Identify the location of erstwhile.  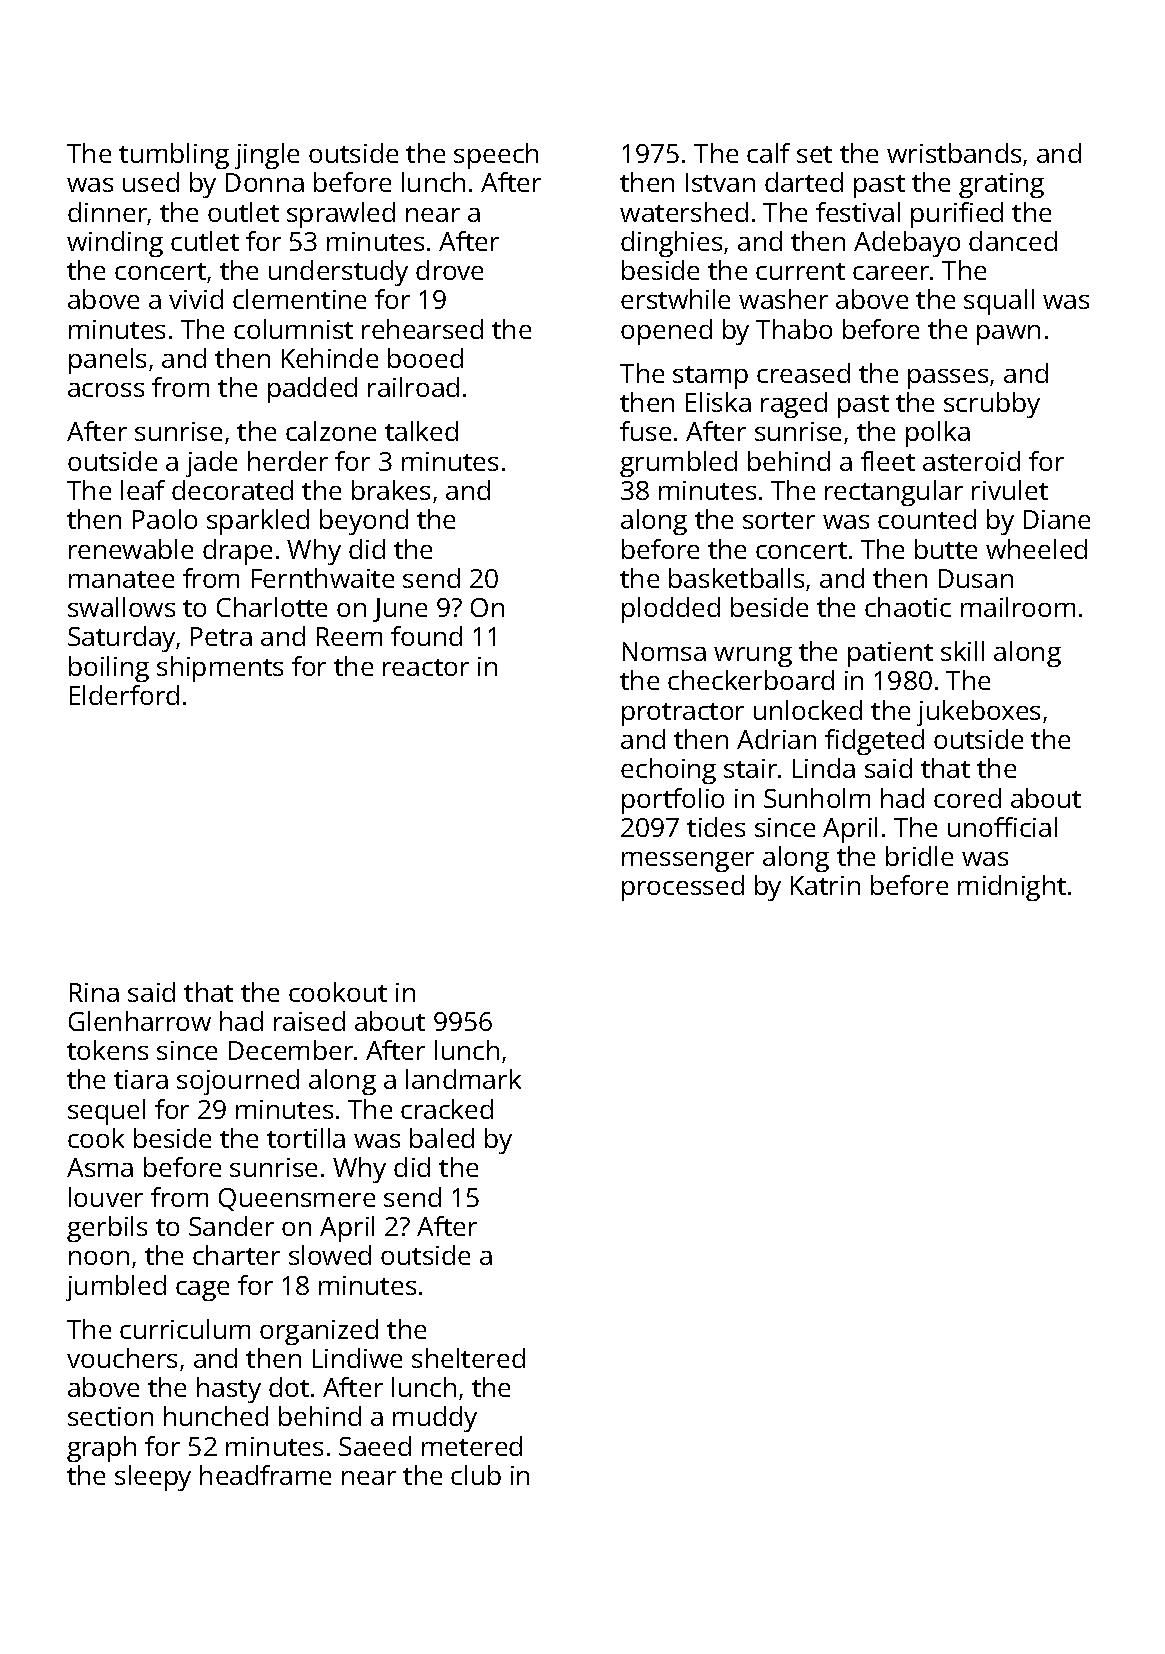
(675, 299).
